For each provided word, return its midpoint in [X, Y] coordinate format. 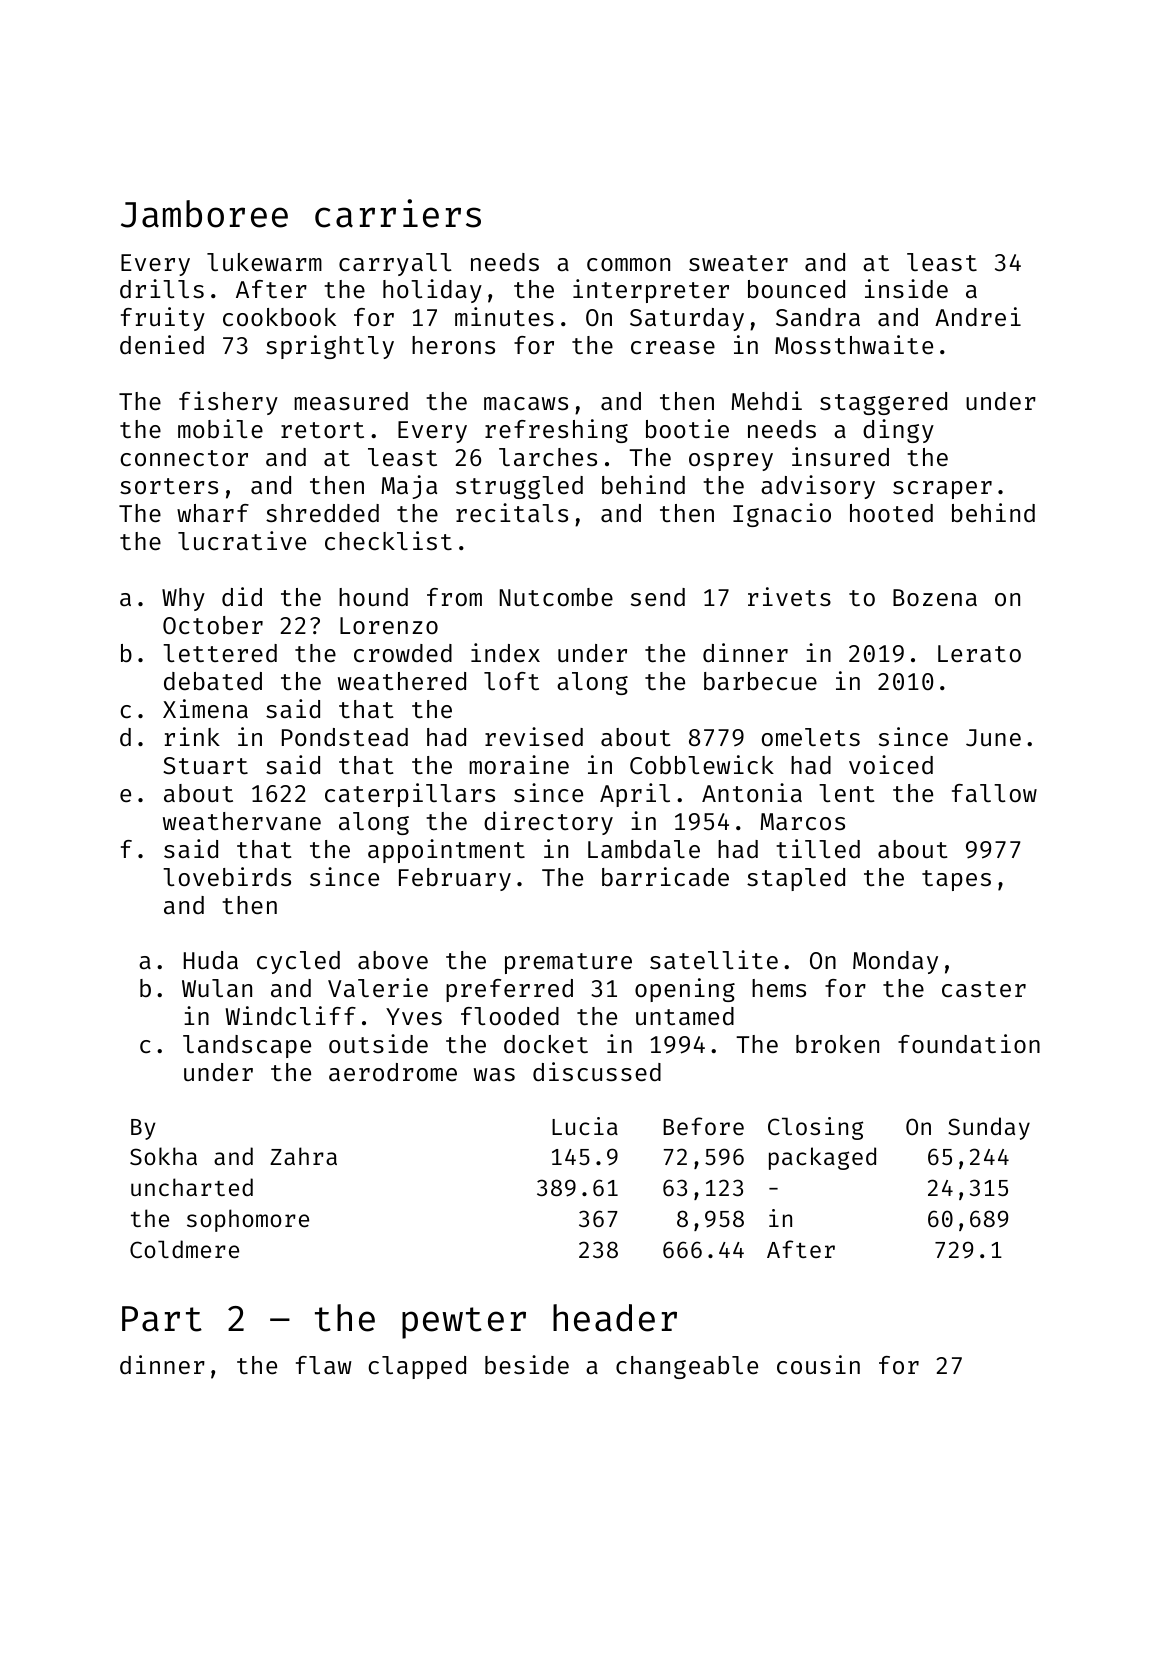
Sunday [989, 1128]
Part [162, 1319]
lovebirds [227, 876]
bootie [687, 428]
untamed [685, 1016]
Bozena [935, 597]
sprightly [330, 347]
